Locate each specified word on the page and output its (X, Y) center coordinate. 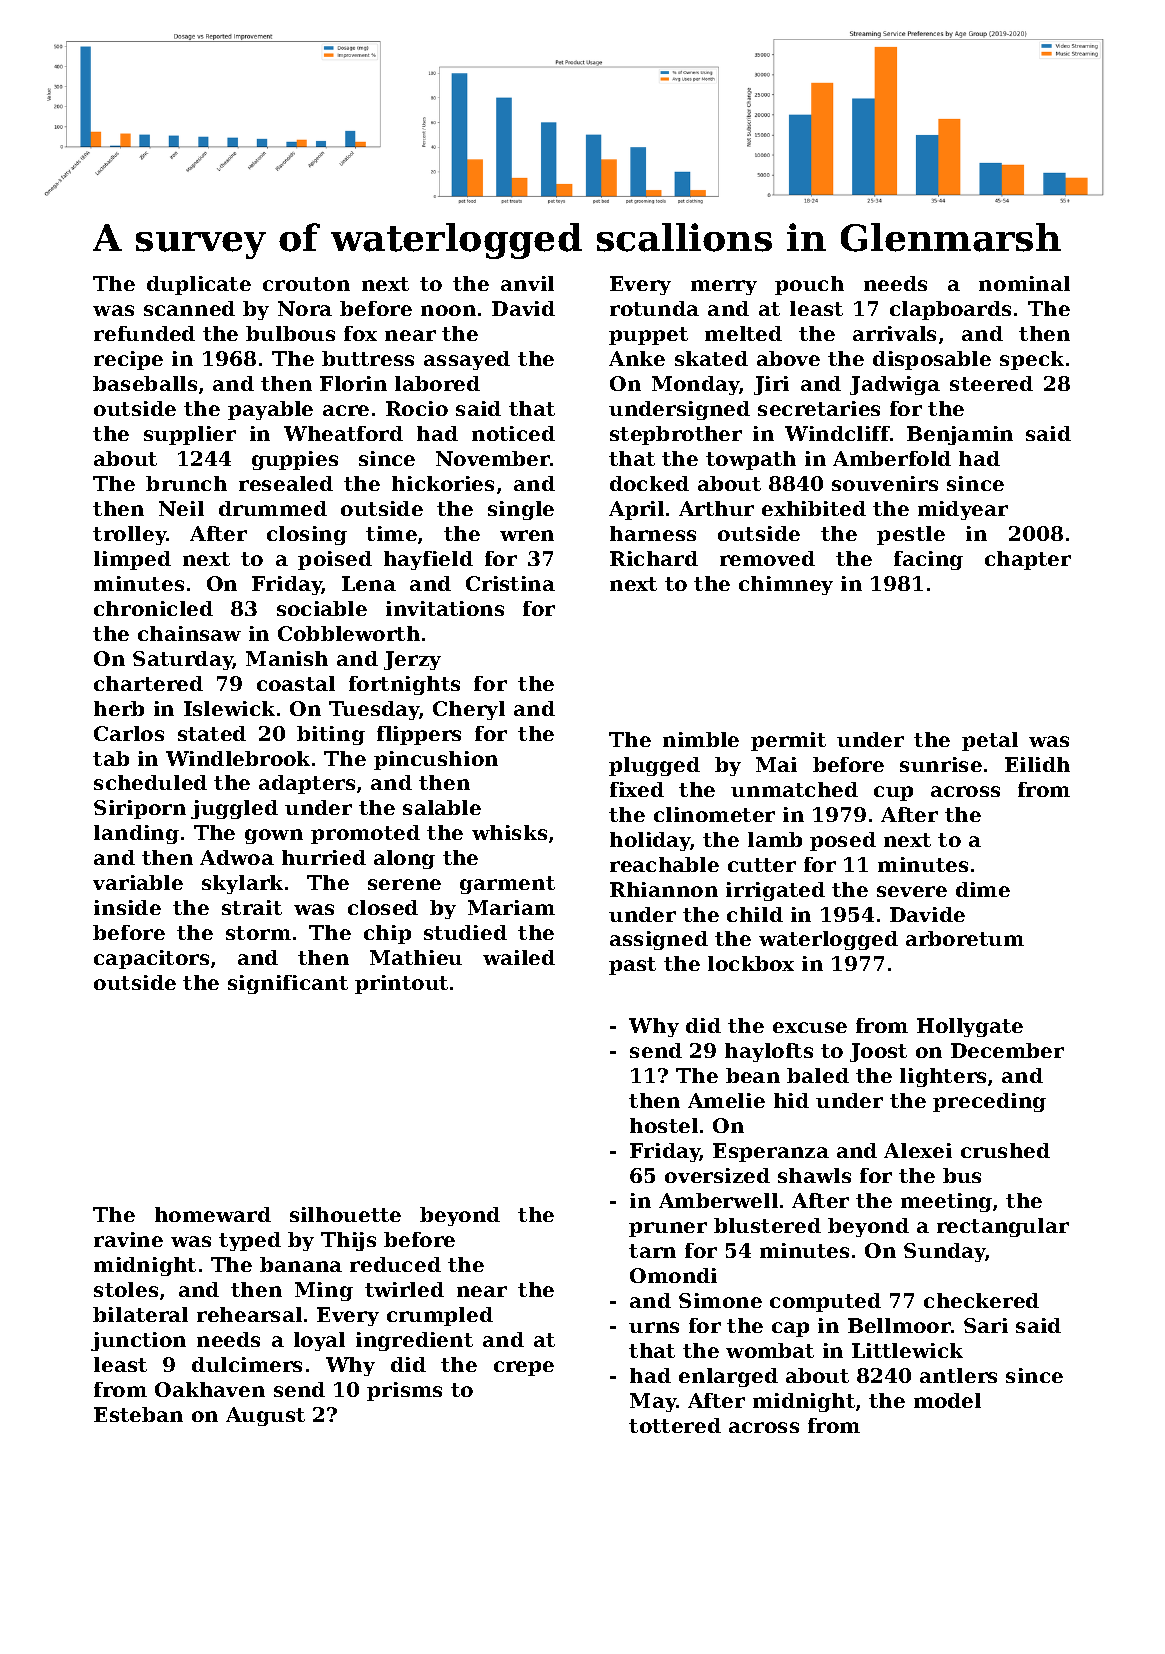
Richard (654, 558)
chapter (1028, 560)
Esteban (138, 1414)
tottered (675, 1425)
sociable (322, 608)
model (947, 1400)
